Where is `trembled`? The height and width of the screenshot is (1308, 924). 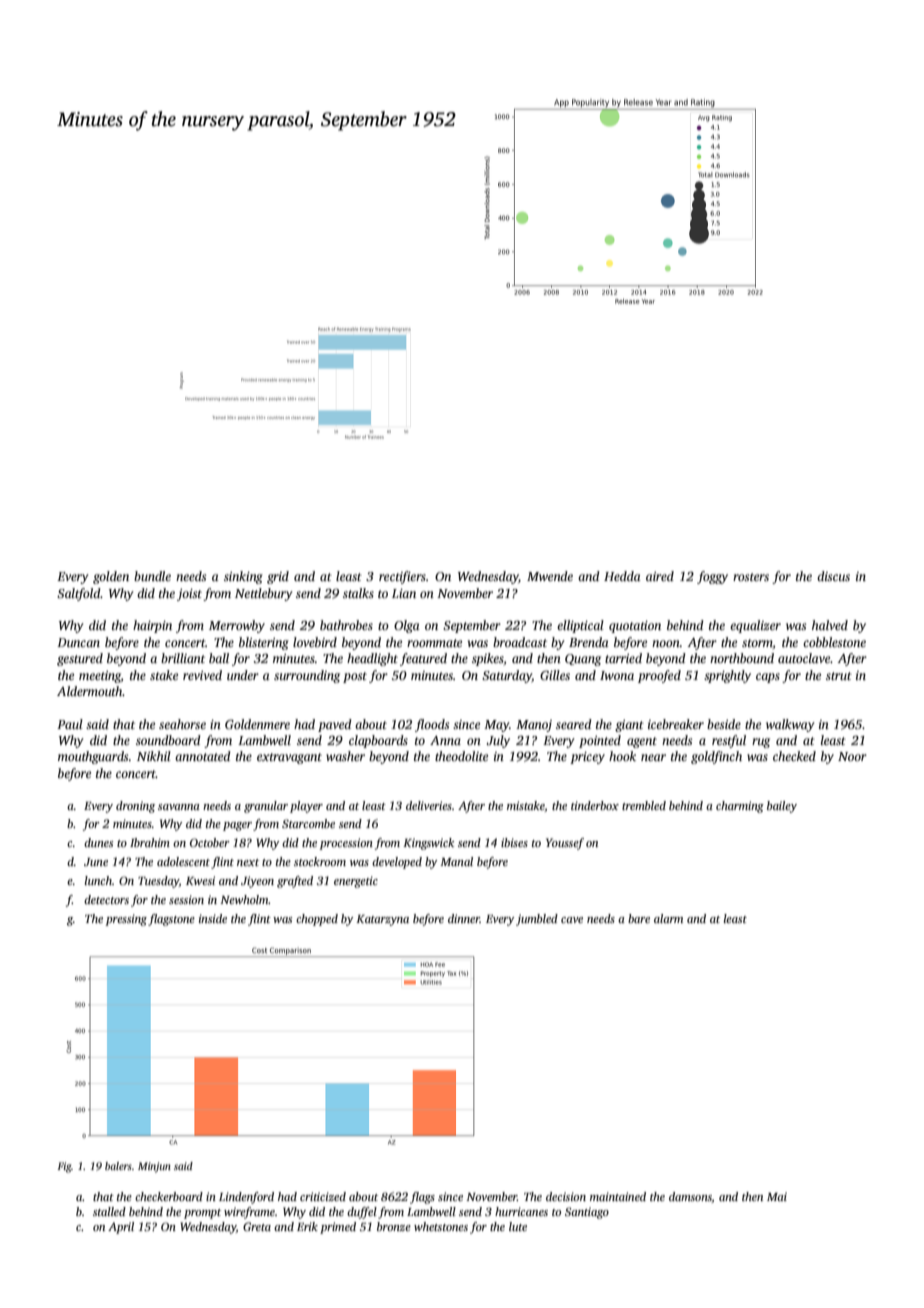
trembled is located at coordinates (644, 805).
